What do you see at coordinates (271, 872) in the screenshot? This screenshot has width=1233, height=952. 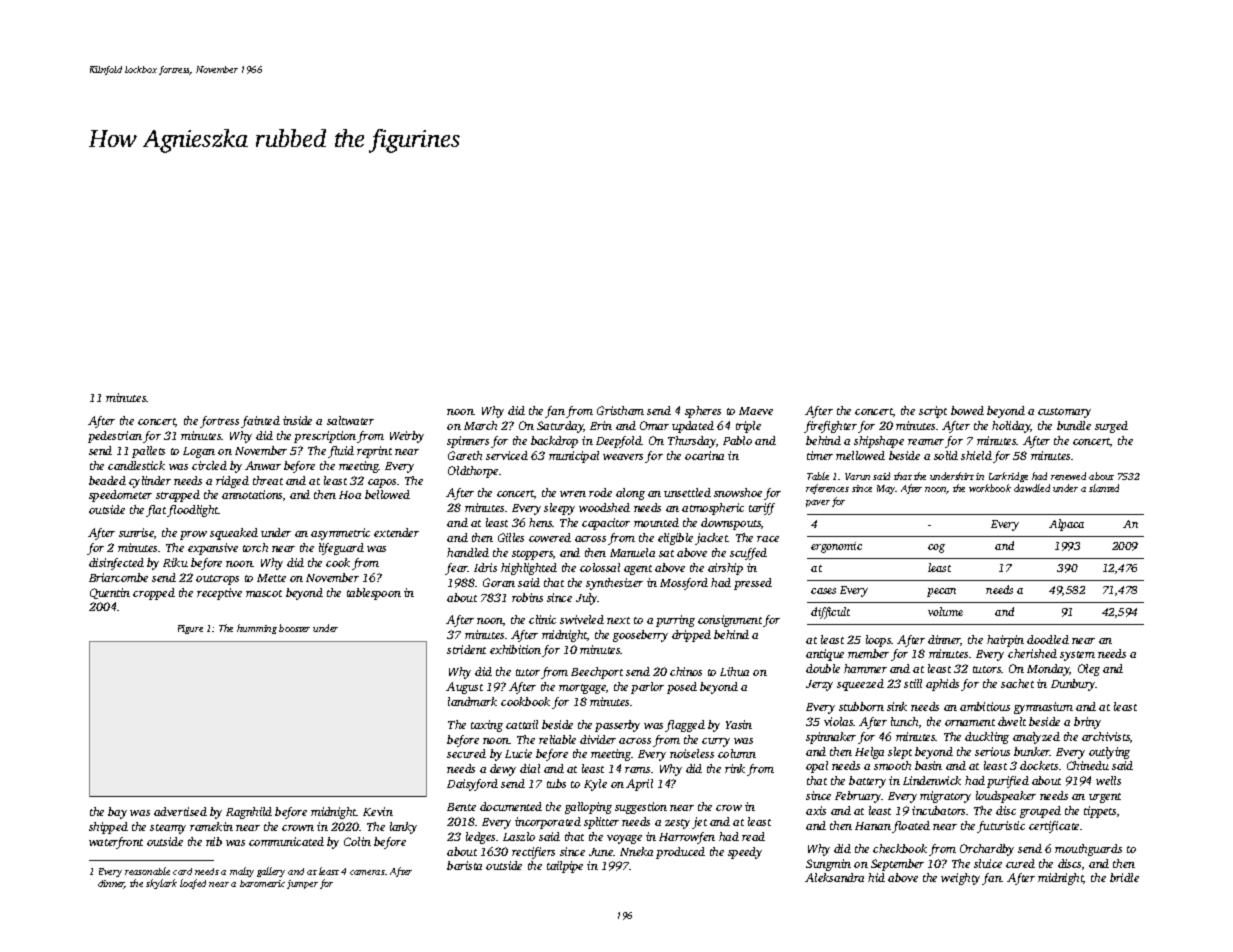 I see `gallery` at bounding box center [271, 872].
